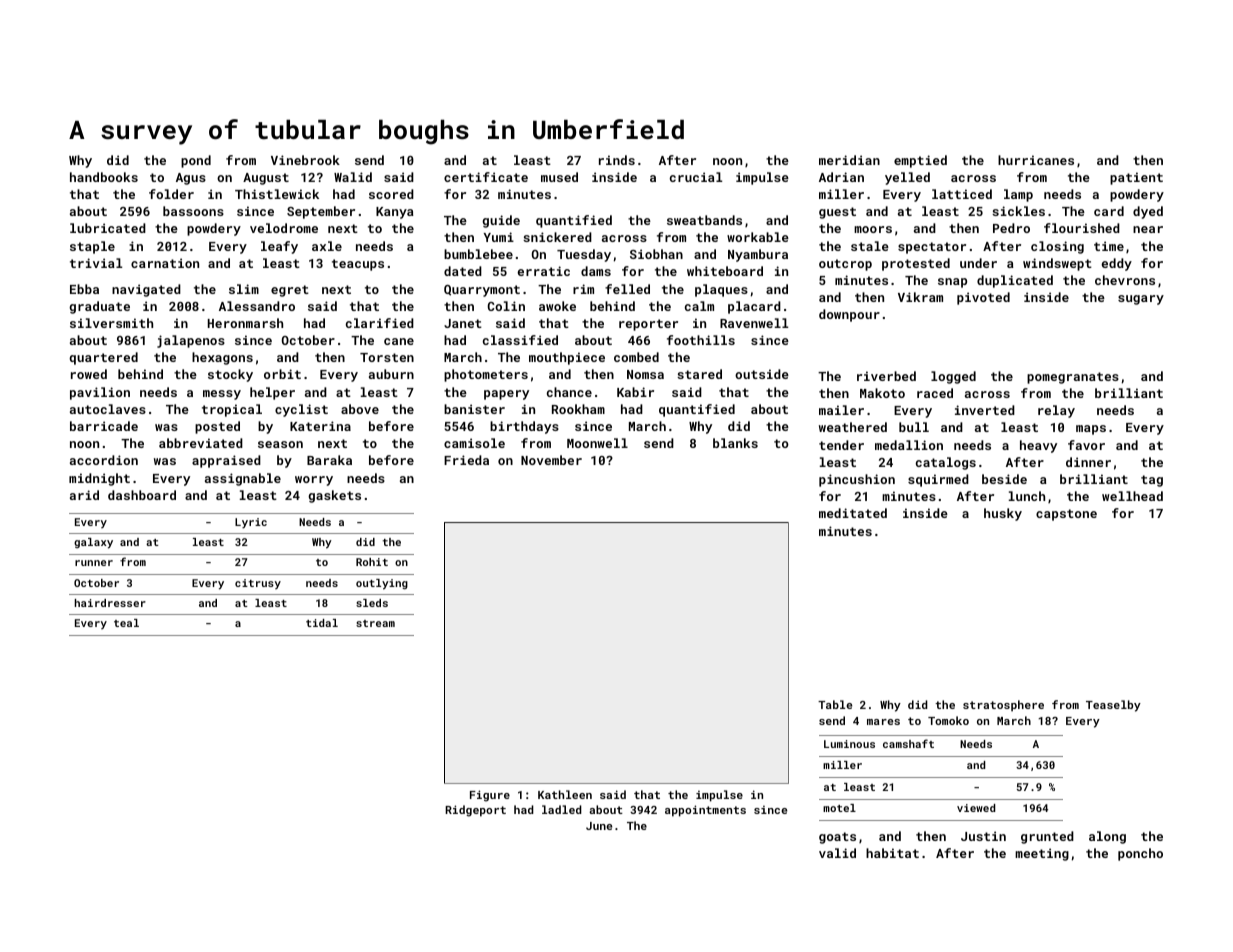 The width and height of the document is (1233, 952). I want to click on ladled, so click(562, 809).
